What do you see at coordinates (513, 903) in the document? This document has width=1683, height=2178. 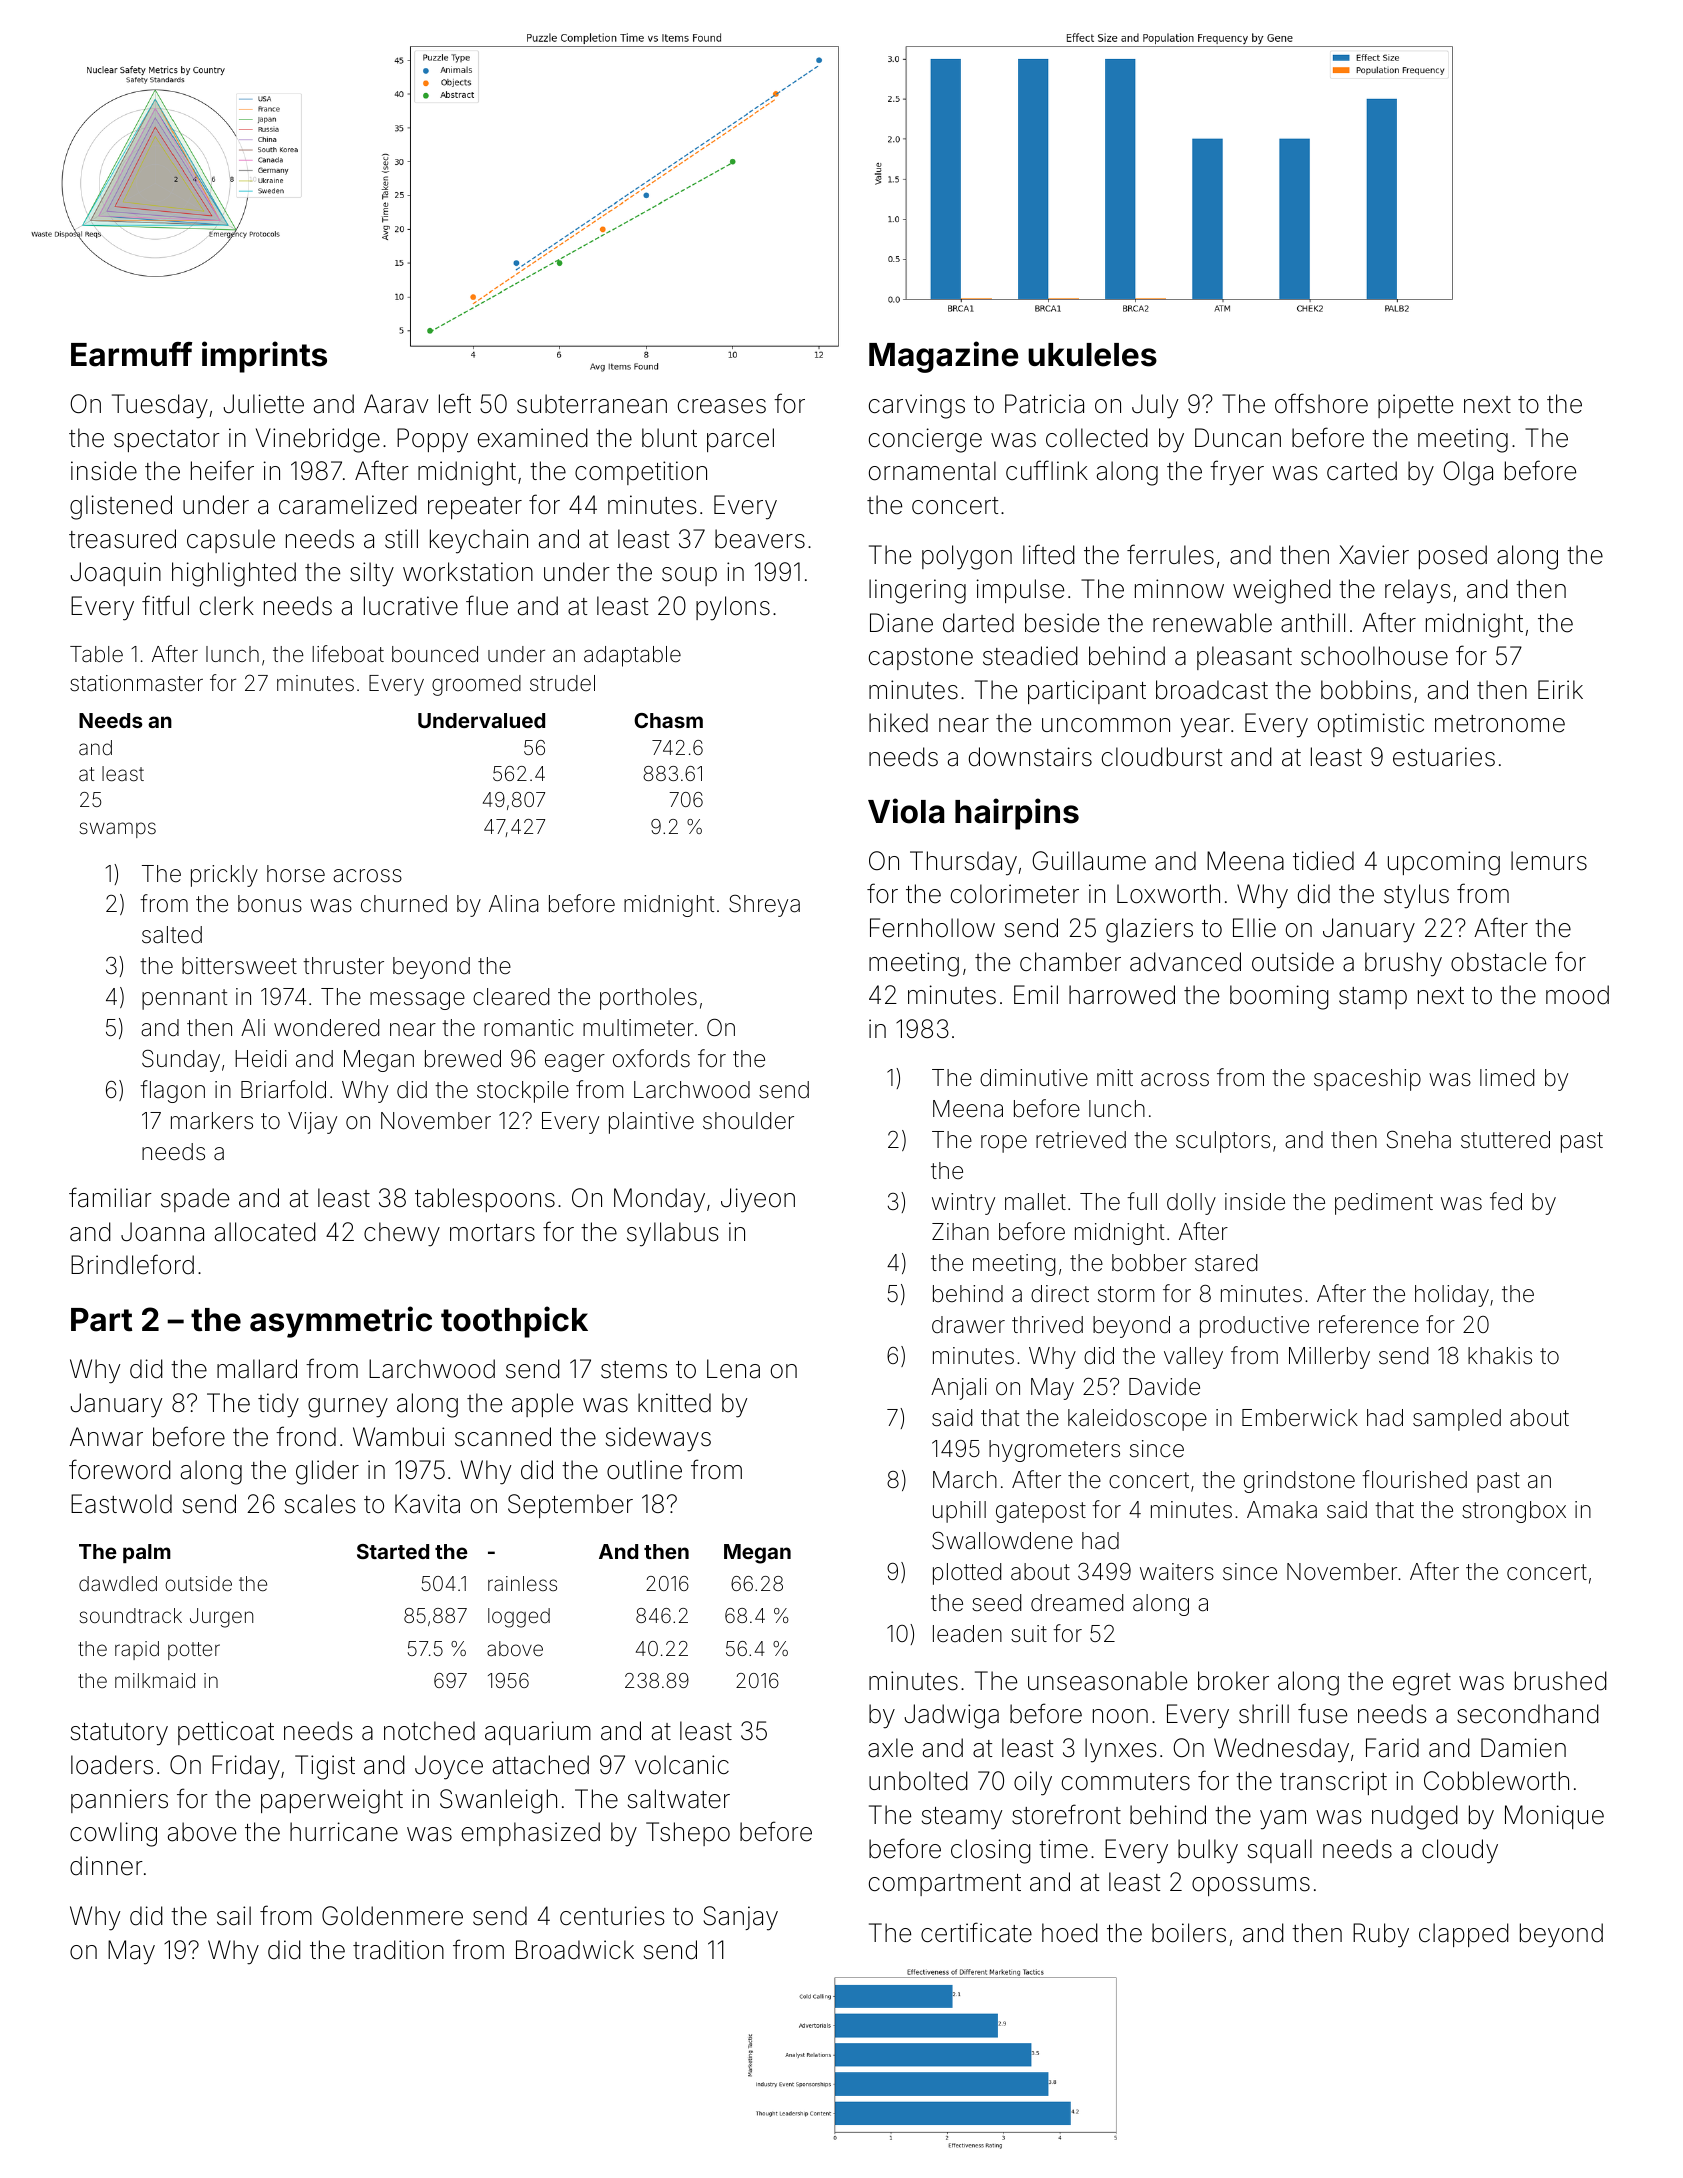 I see `Alina` at bounding box center [513, 903].
